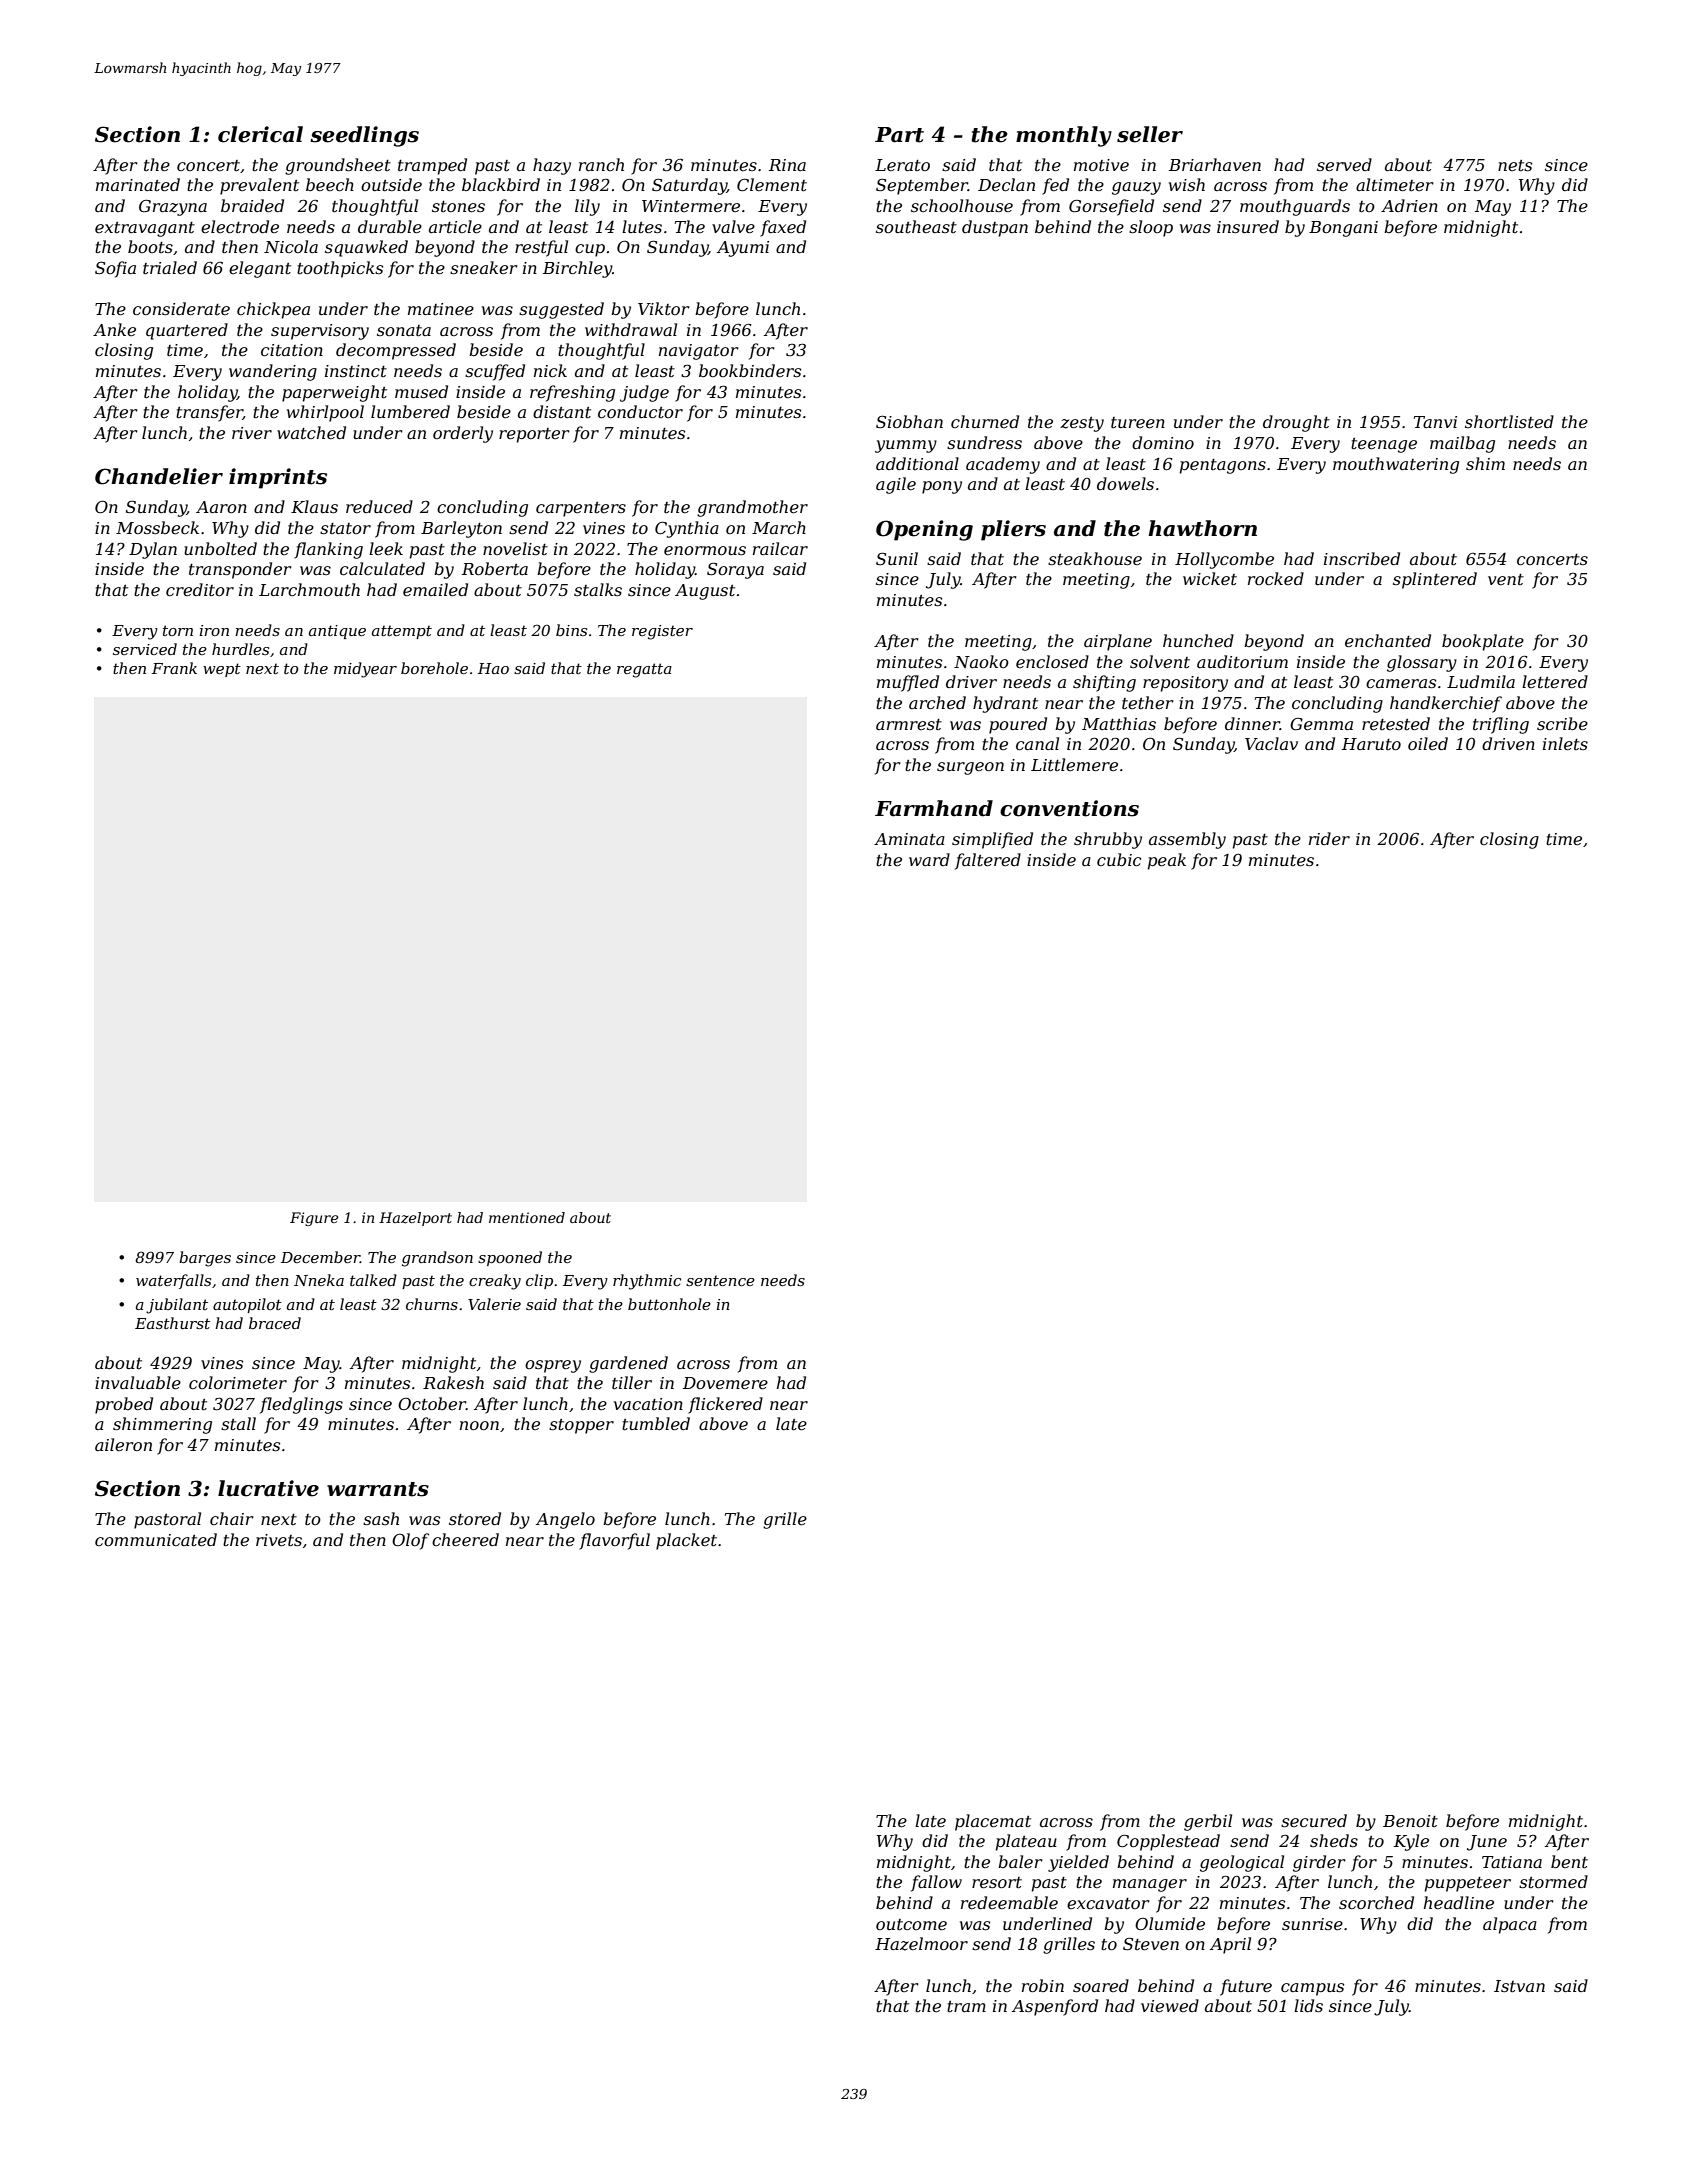 The height and width of the screenshot is (2178, 1683). Describe the element at coordinates (993, 1822) in the screenshot. I see `placemat` at that location.
